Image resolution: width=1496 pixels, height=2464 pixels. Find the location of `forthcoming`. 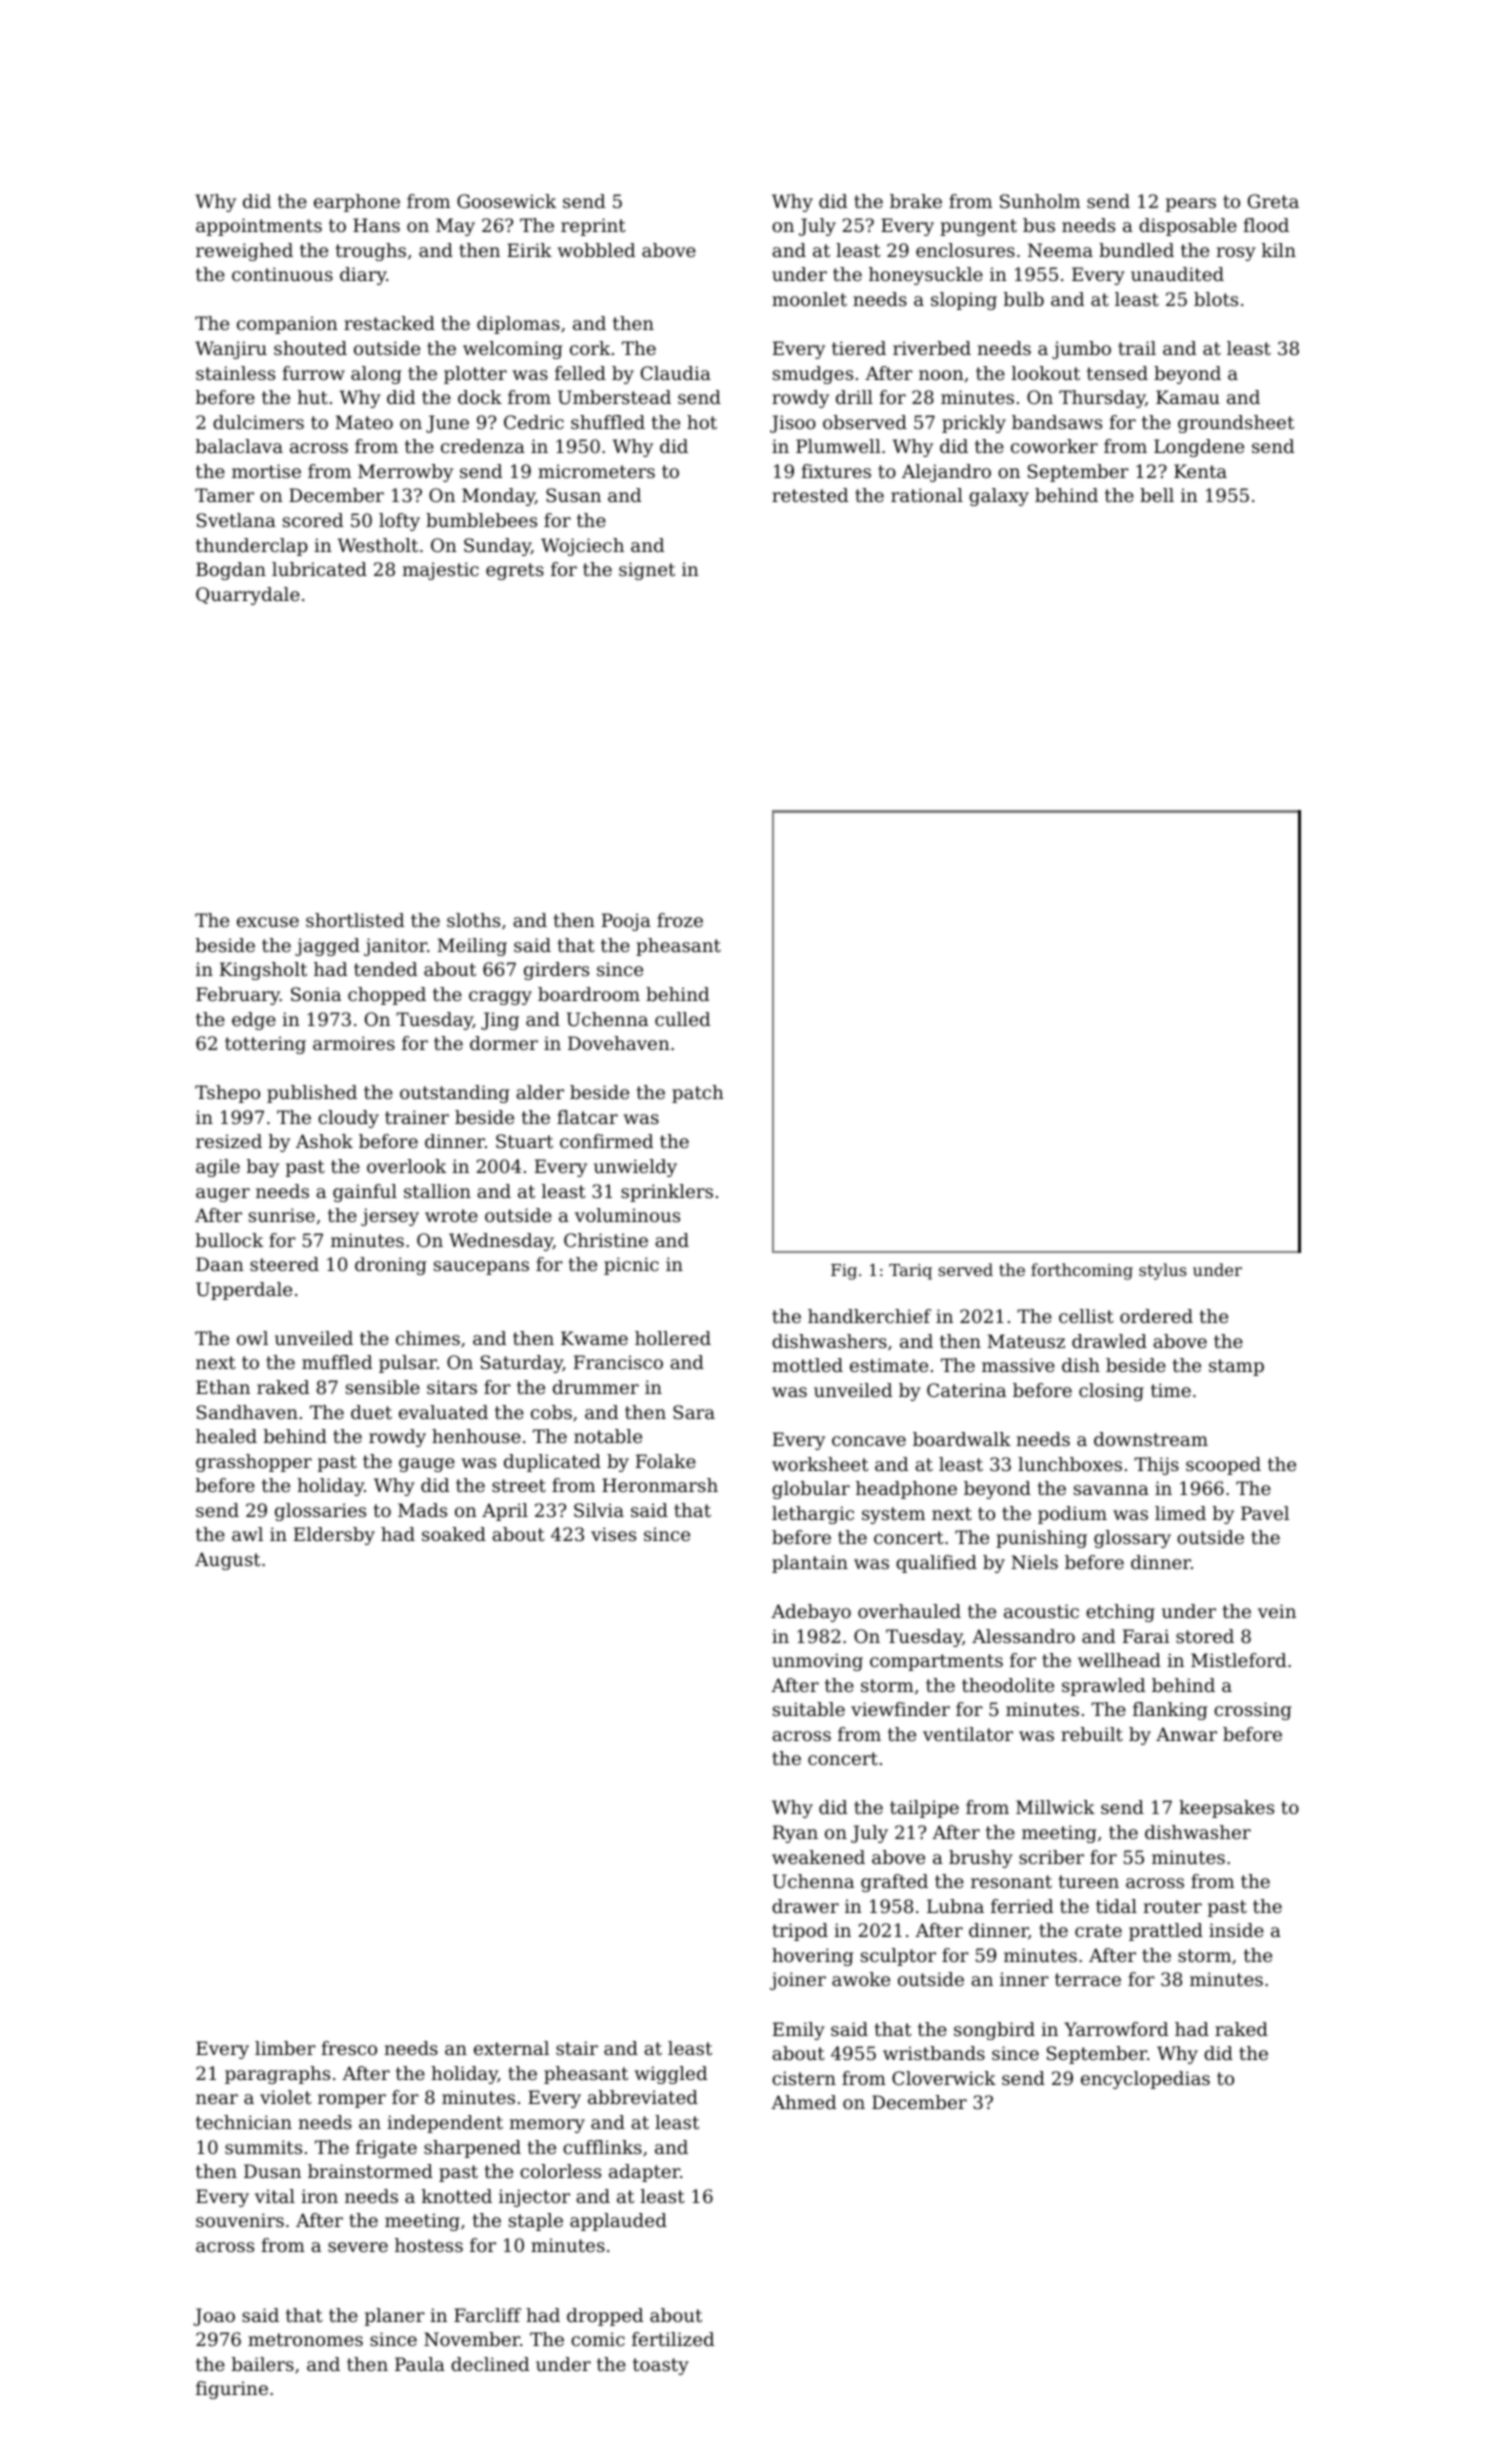

forthcoming is located at coordinates (1082, 1271).
